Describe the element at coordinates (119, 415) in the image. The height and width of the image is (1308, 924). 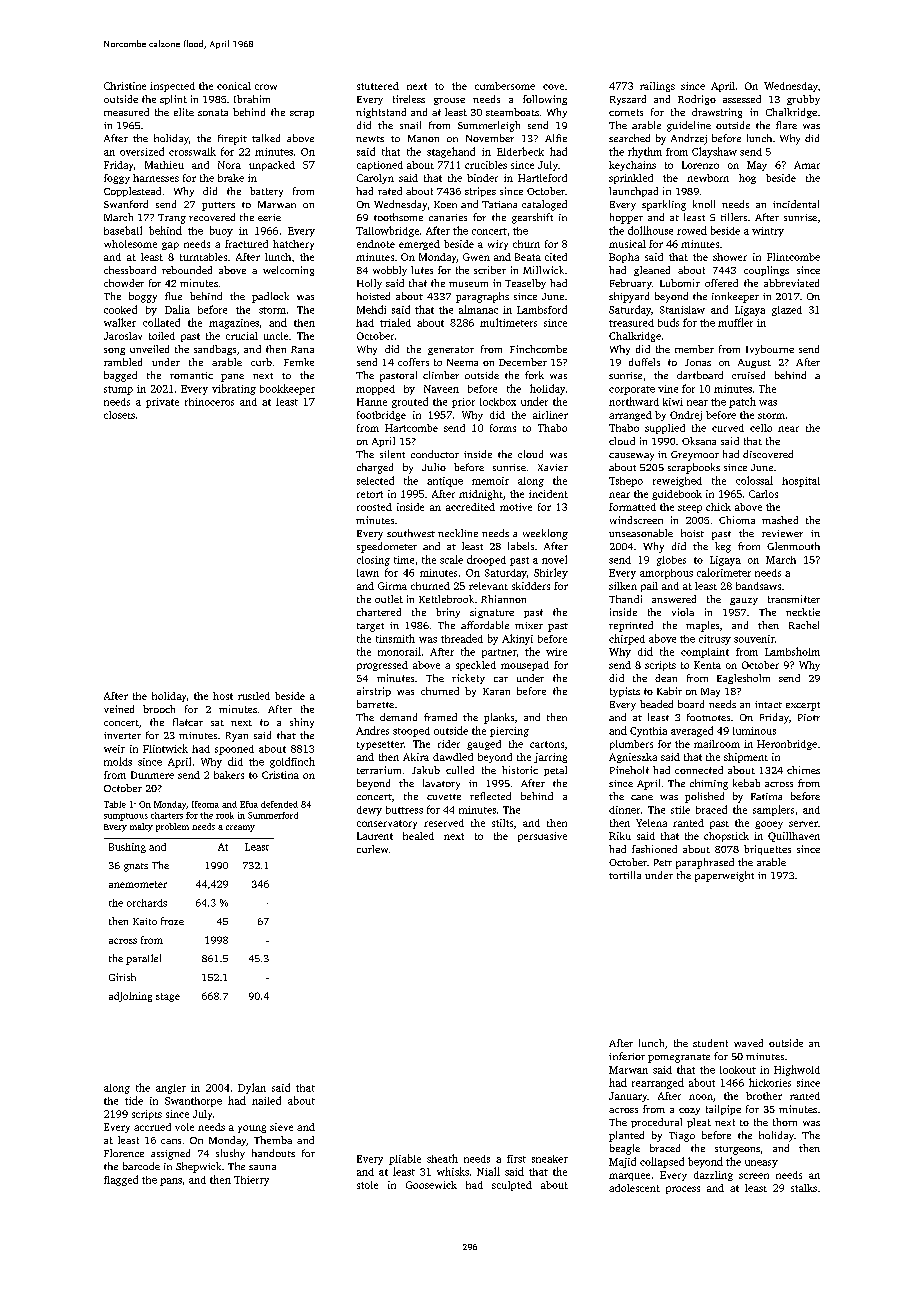
I see `closets` at that location.
